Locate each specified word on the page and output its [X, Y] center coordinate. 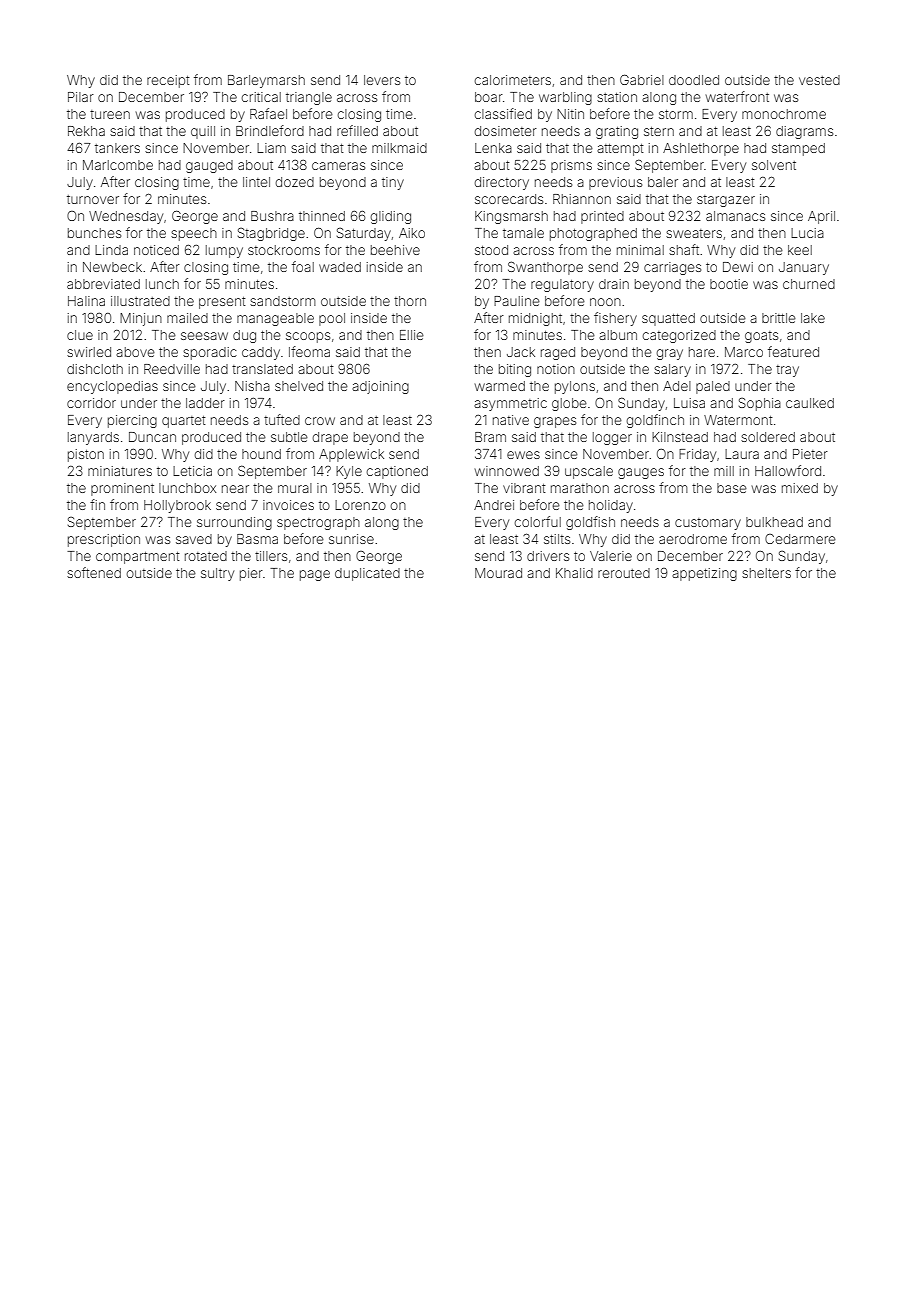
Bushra [272, 216]
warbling [565, 98]
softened [94, 572]
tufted [282, 419]
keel [800, 250]
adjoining [380, 387]
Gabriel [642, 79]
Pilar [81, 97]
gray [670, 354]
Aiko [412, 233]
